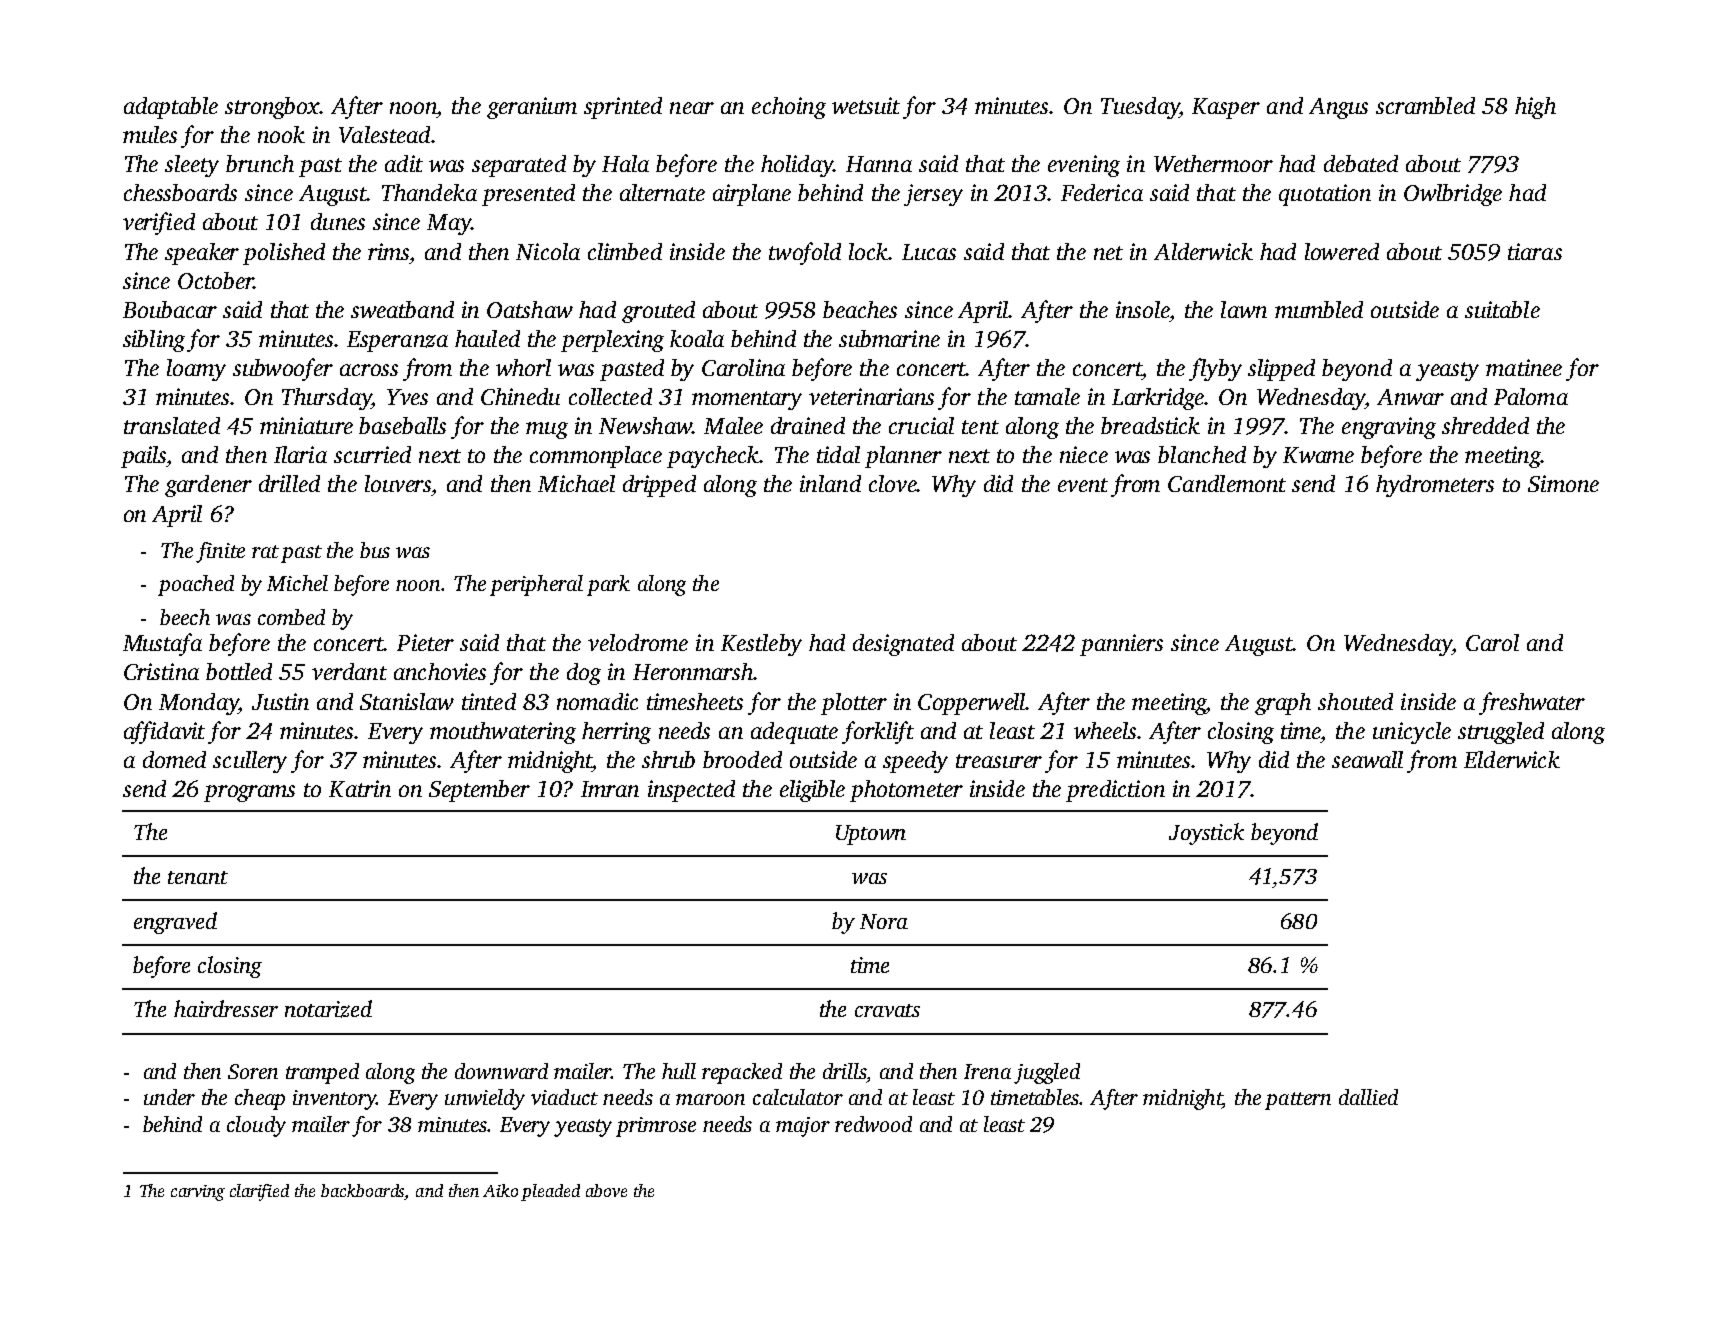  I want to click on hydrometers, so click(1435, 486).
